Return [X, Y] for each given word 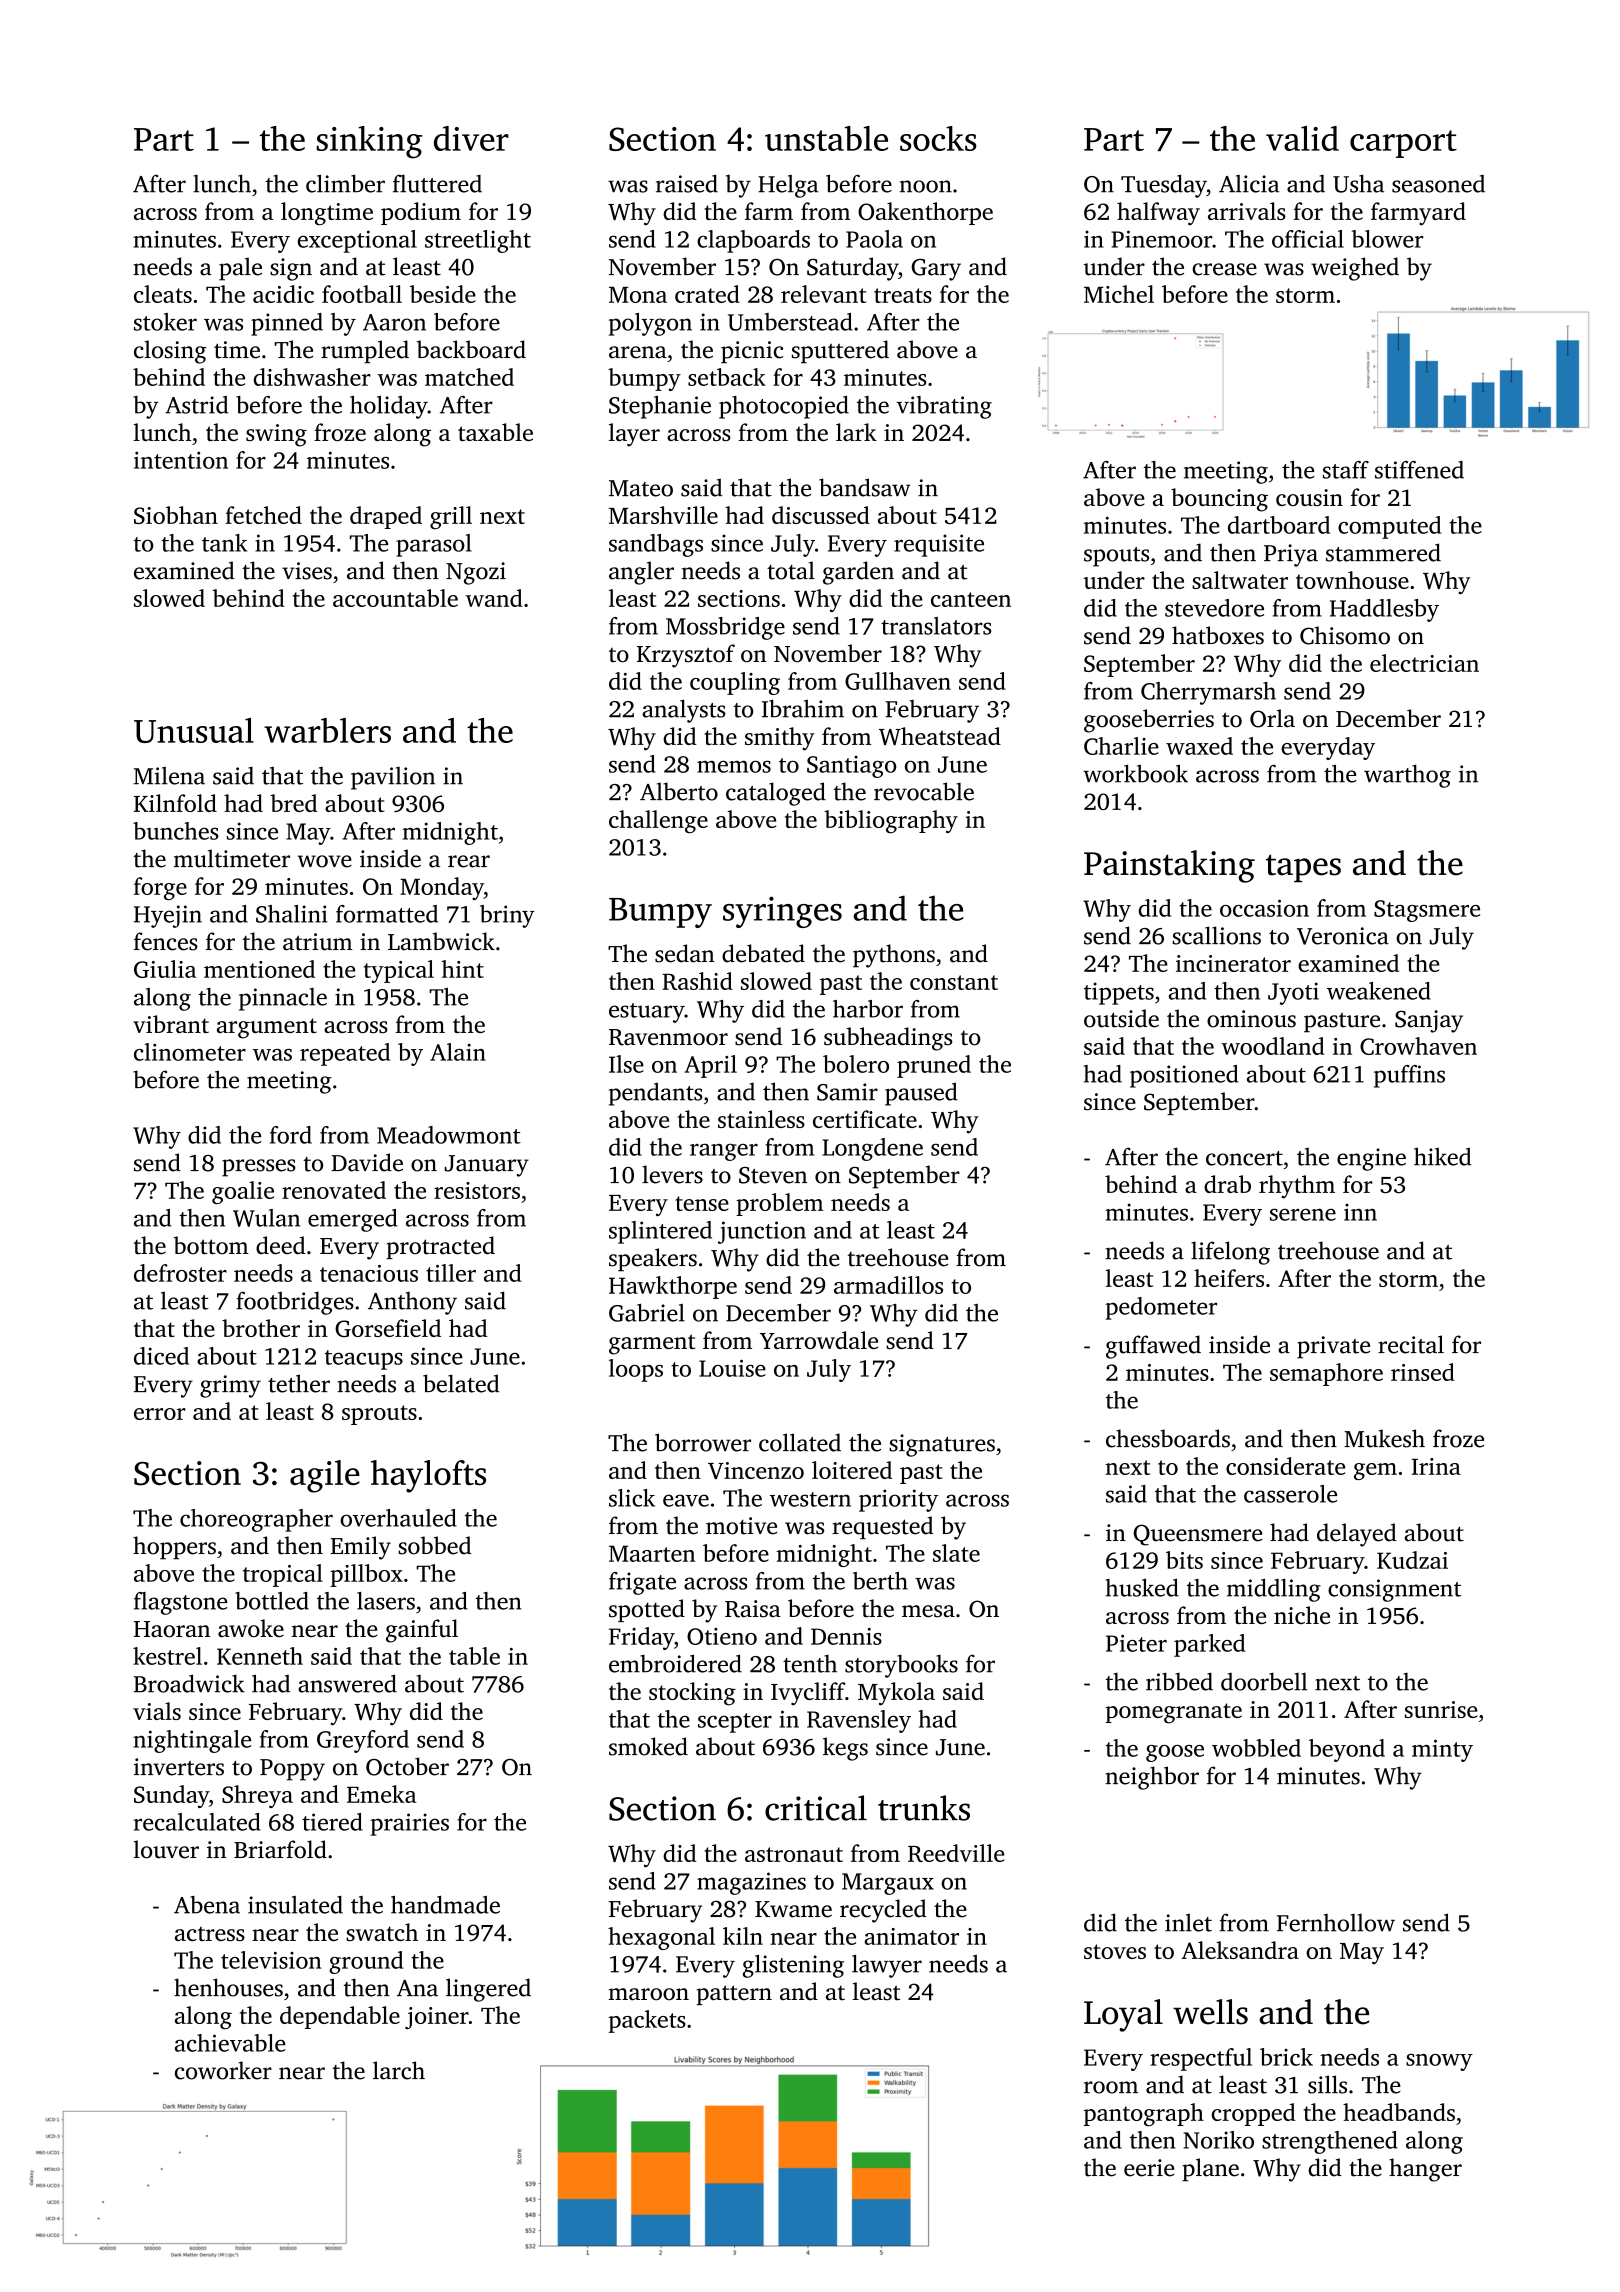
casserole [1290, 1494]
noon [926, 186]
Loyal [1123, 2015]
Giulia [165, 969]
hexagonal [661, 1938]
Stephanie [660, 407]
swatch [382, 1932]
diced [161, 1356]
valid [1302, 138]
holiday [389, 407]
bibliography [891, 822]
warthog [1407, 776]
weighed [1355, 269]
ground [366, 1962]
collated [800, 1442]
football [362, 294]
